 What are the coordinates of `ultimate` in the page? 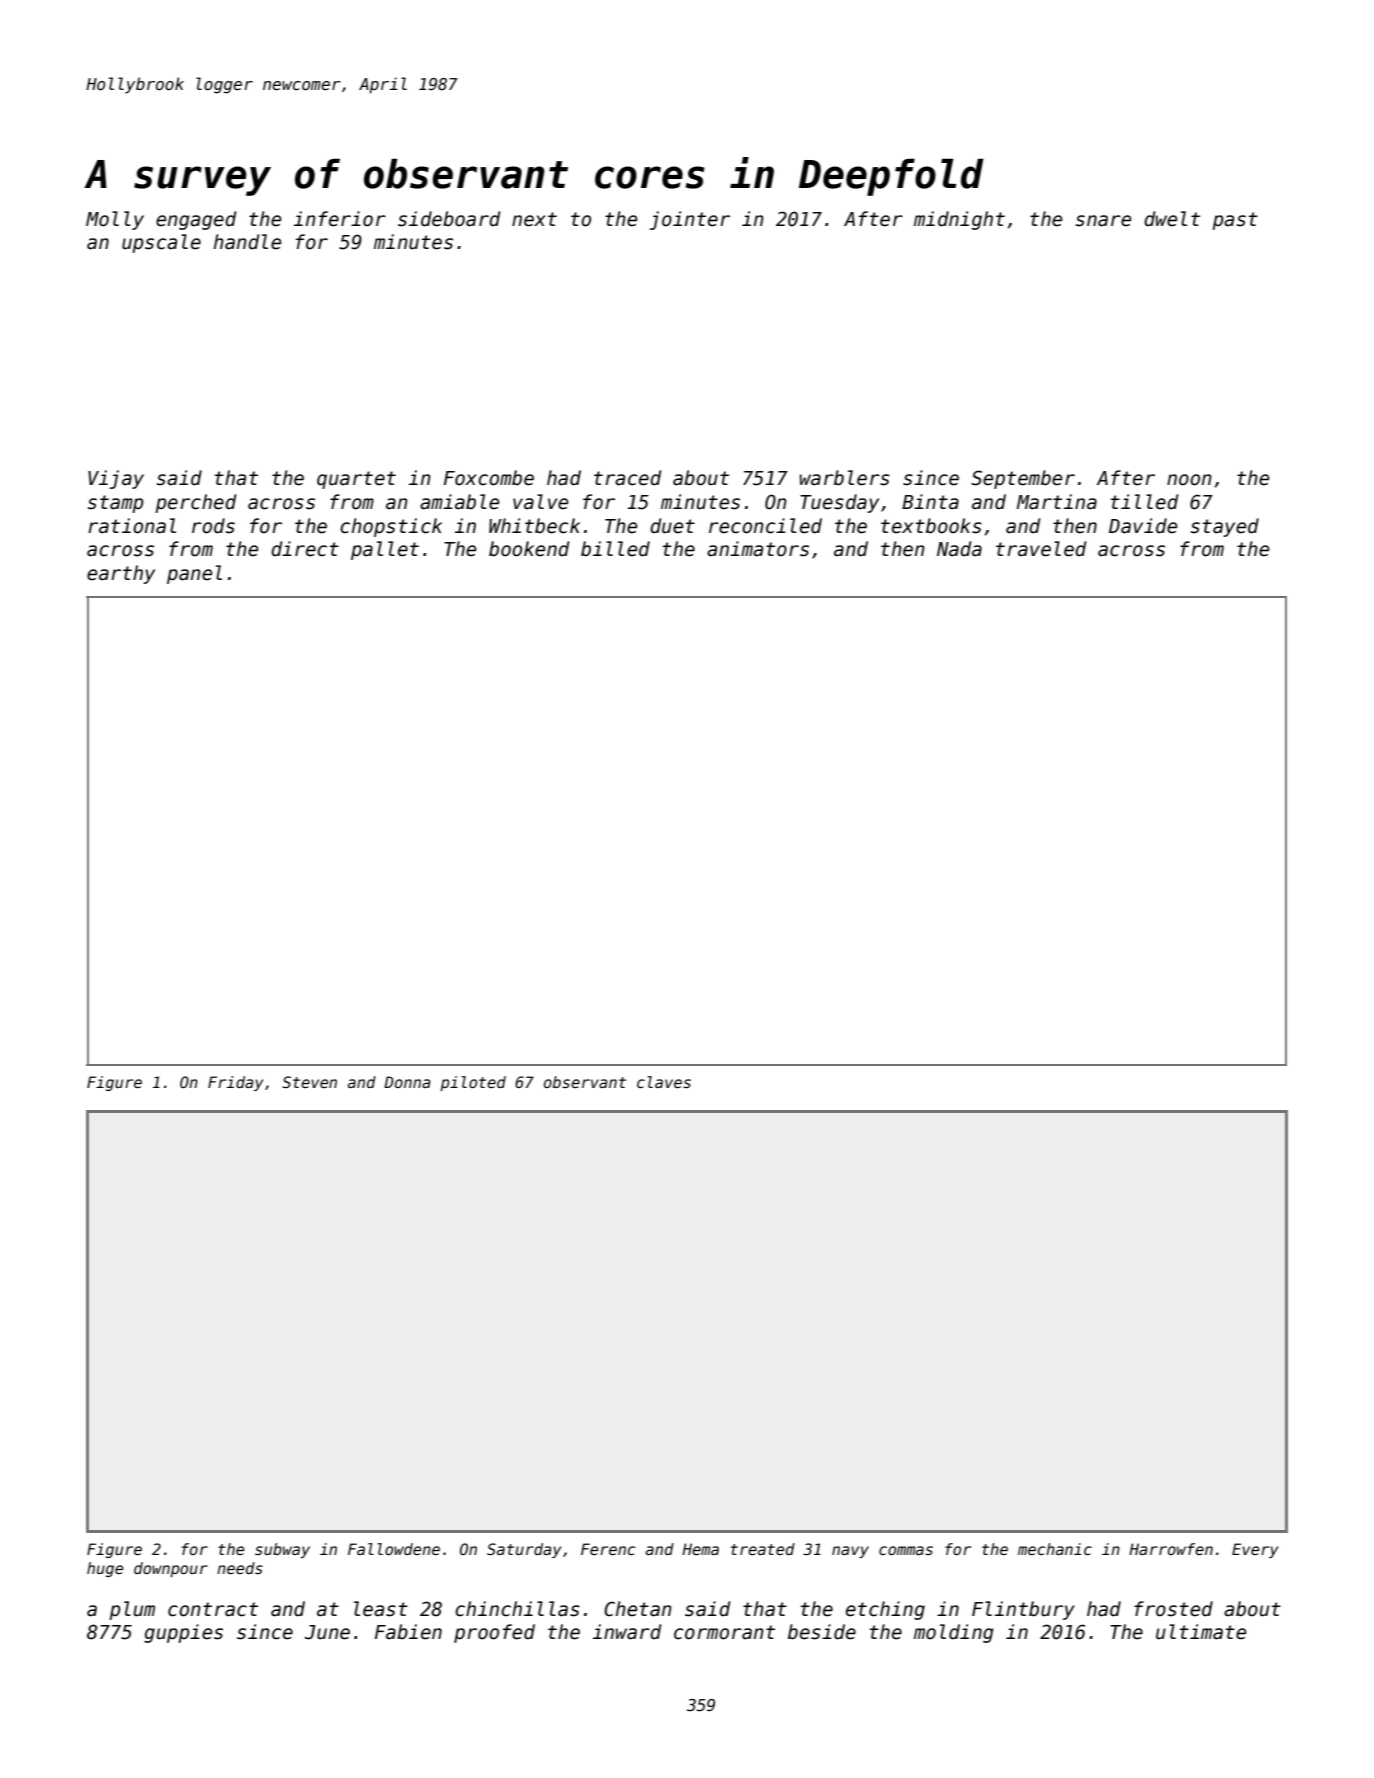 It's located at (1201, 1632).
